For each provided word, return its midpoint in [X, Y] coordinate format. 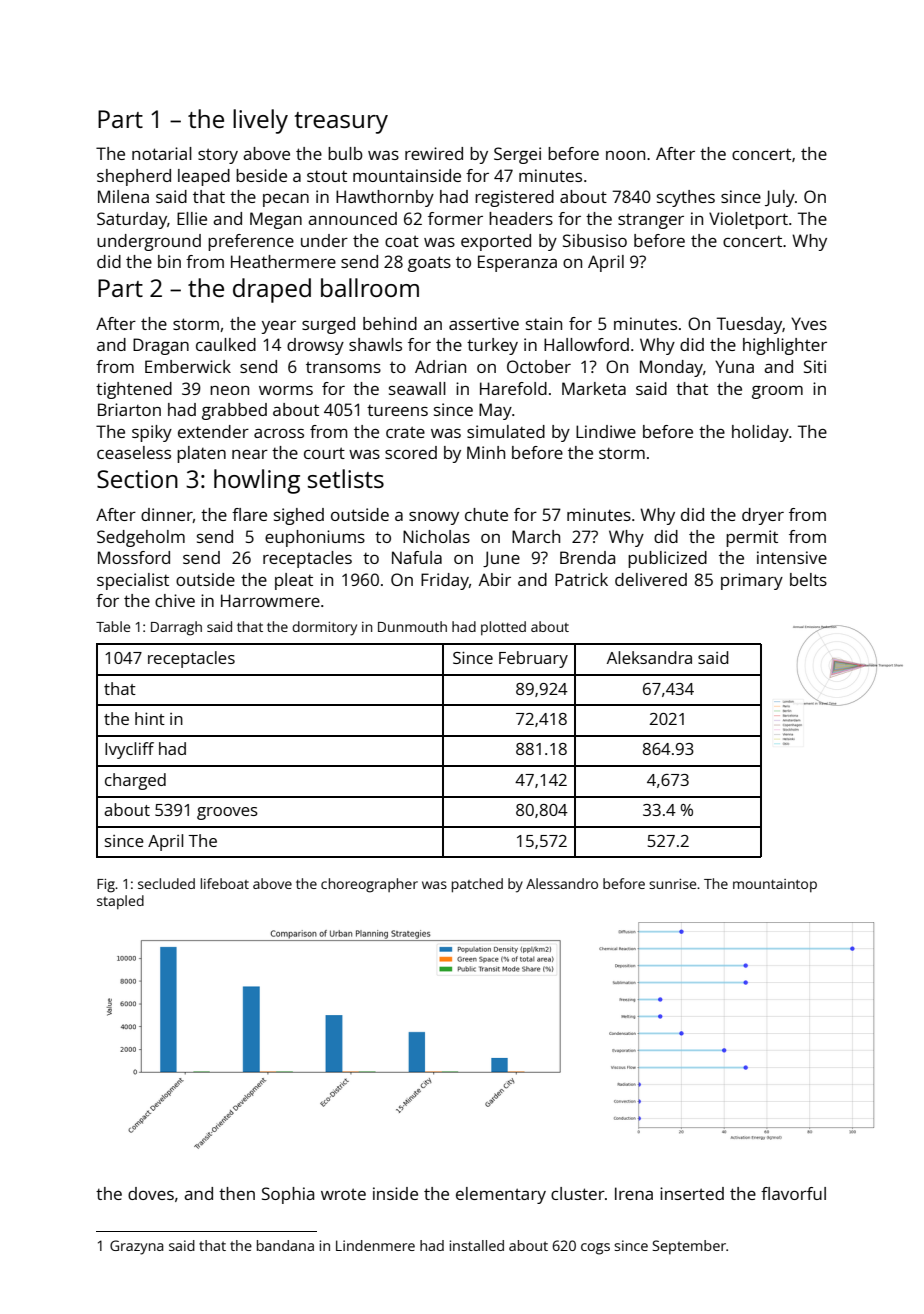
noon [625, 155]
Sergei [517, 155]
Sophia [288, 1195]
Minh [486, 452]
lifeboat [225, 883]
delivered [651, 579]
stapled [120, 902]
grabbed [234, 411]
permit [752, 538]
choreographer [369, 885]
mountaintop [775, 885]
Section [137, 479]
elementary [501, 1195]
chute [486, 514]
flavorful [793, 1193]
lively [260, 121]
